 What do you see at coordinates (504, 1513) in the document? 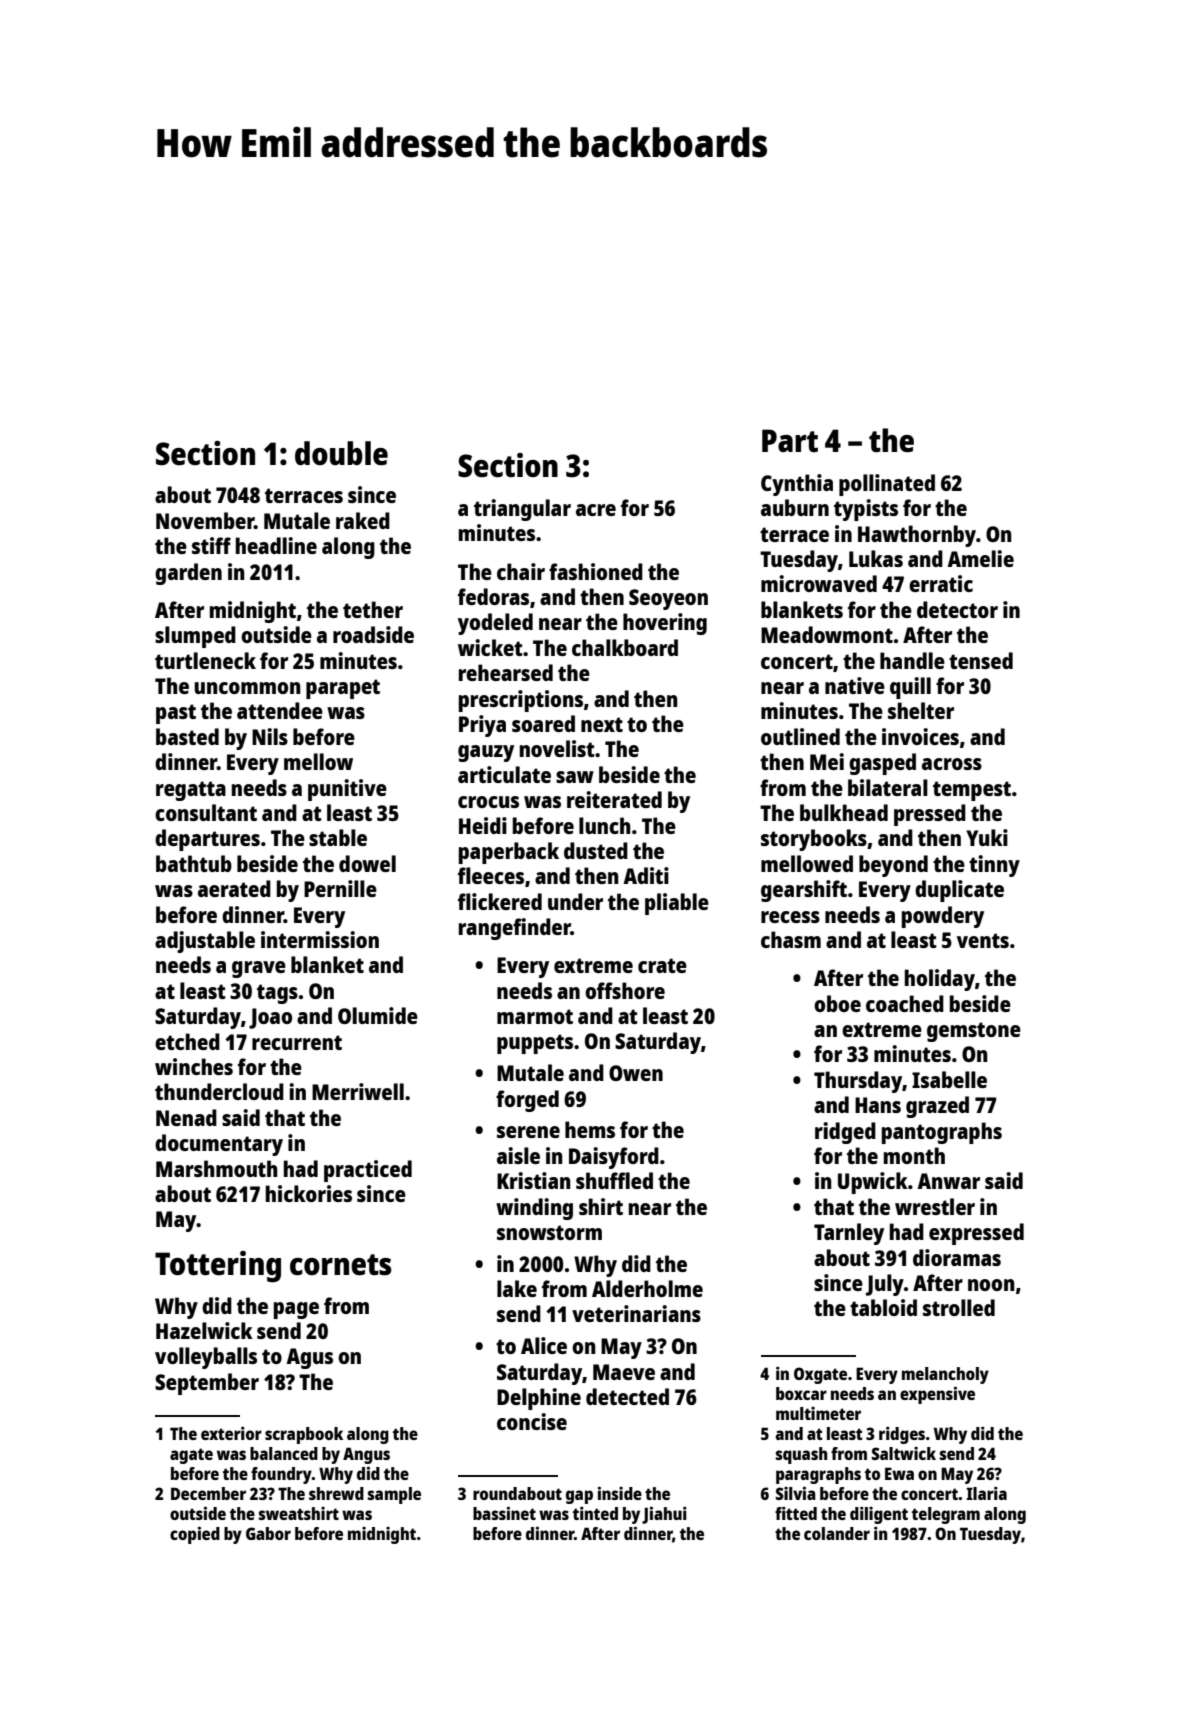
I see `bassinet` at bounding box center [504, 1513].
